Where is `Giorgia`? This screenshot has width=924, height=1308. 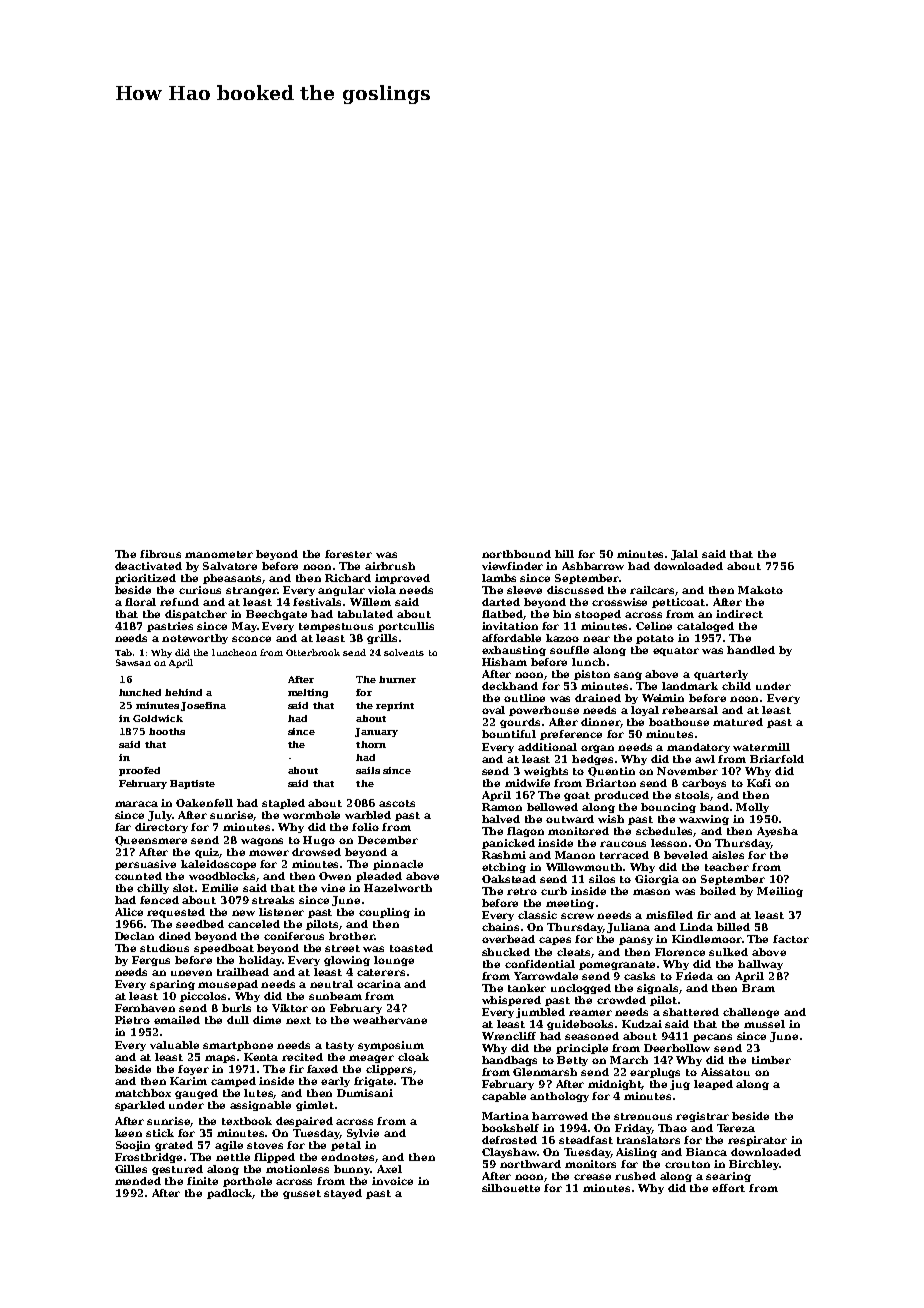 Giorgia is located at coordinates (657, 880).
